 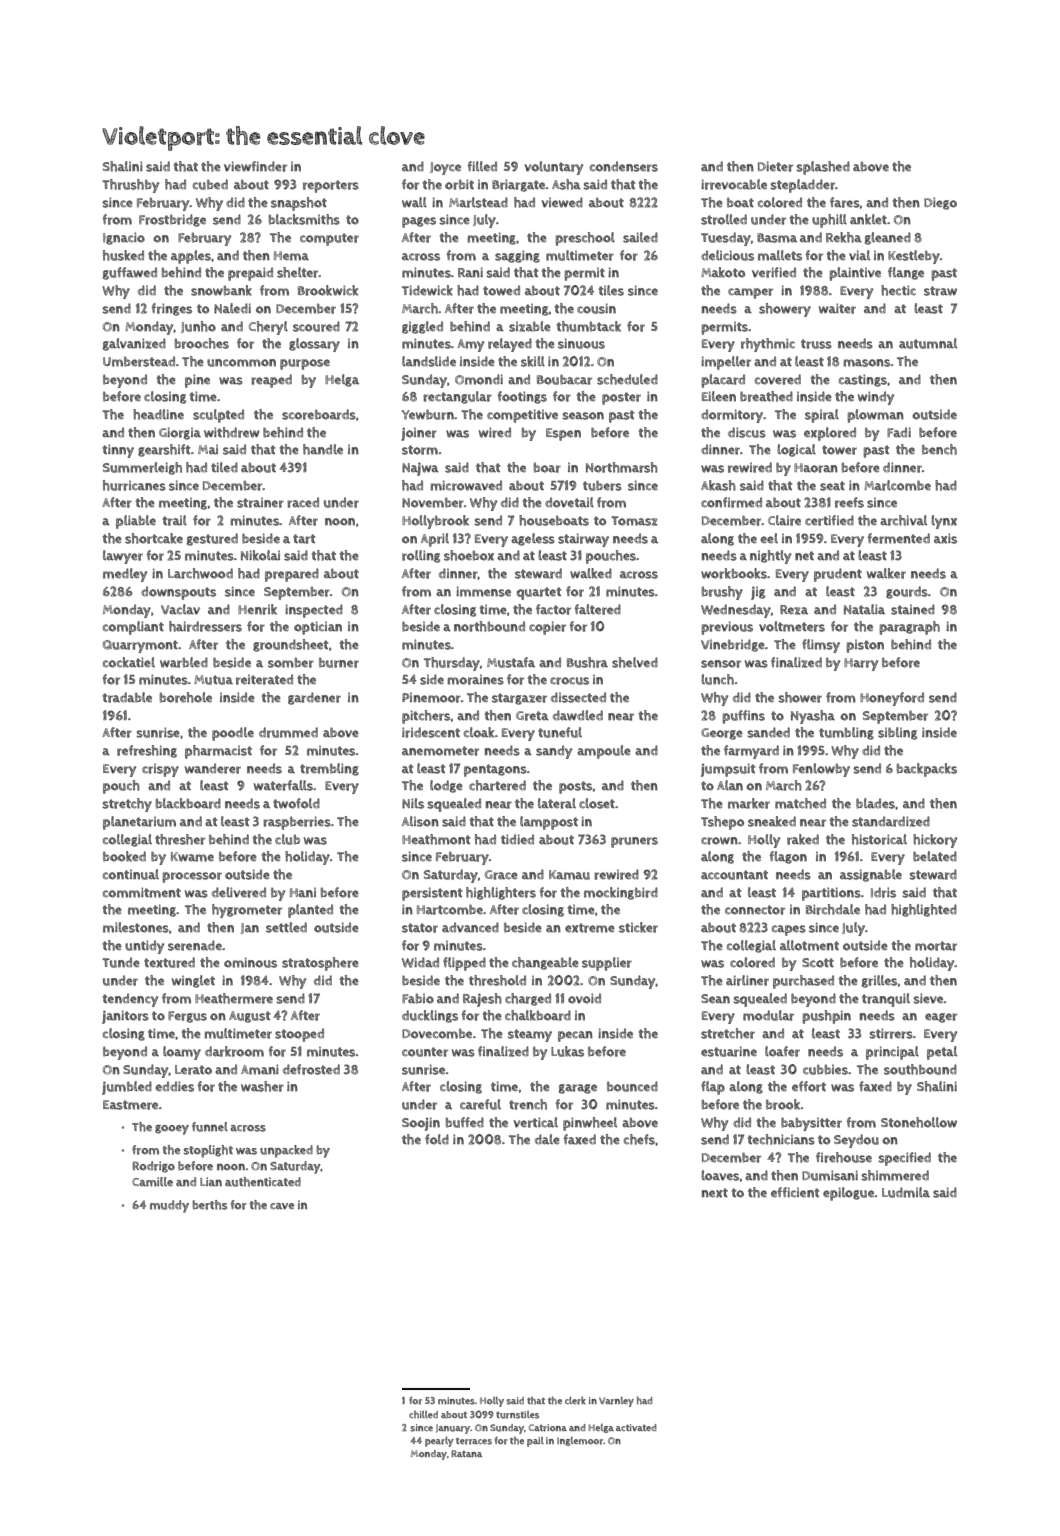 What do you see at coordinates (575, 787) in the page?
I see `posts` at bounding box center [575, 787].
